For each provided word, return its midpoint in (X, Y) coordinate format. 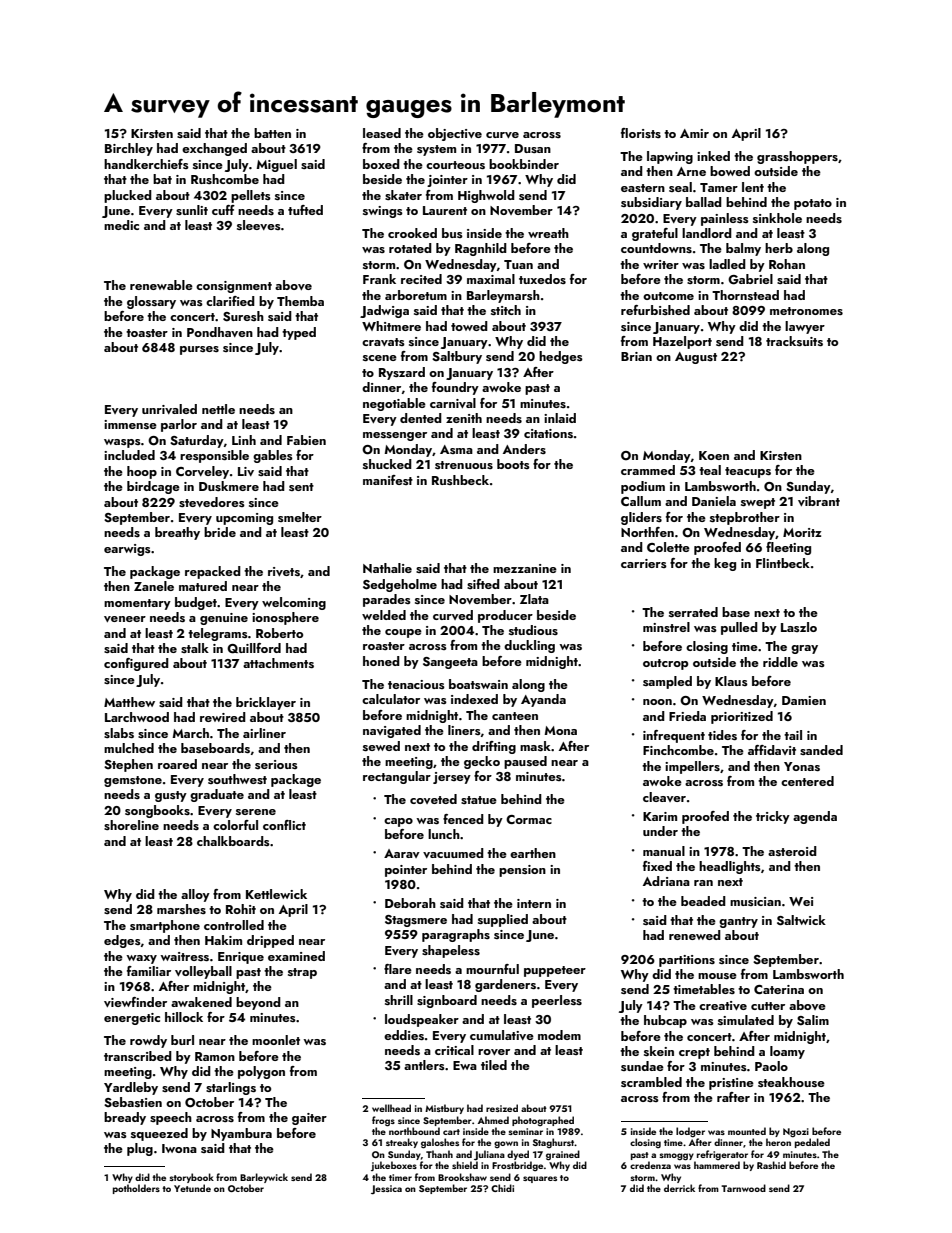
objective (455, 134)
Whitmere (391, 326)
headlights (730, 867)
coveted (433, 799)
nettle (218, 409)
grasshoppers (797, 157)
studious (533, 630)
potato (813, 204)
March (190, 733)
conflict (284, 825)
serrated (693, 612)
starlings (231, 1088)
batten (272, 133)
